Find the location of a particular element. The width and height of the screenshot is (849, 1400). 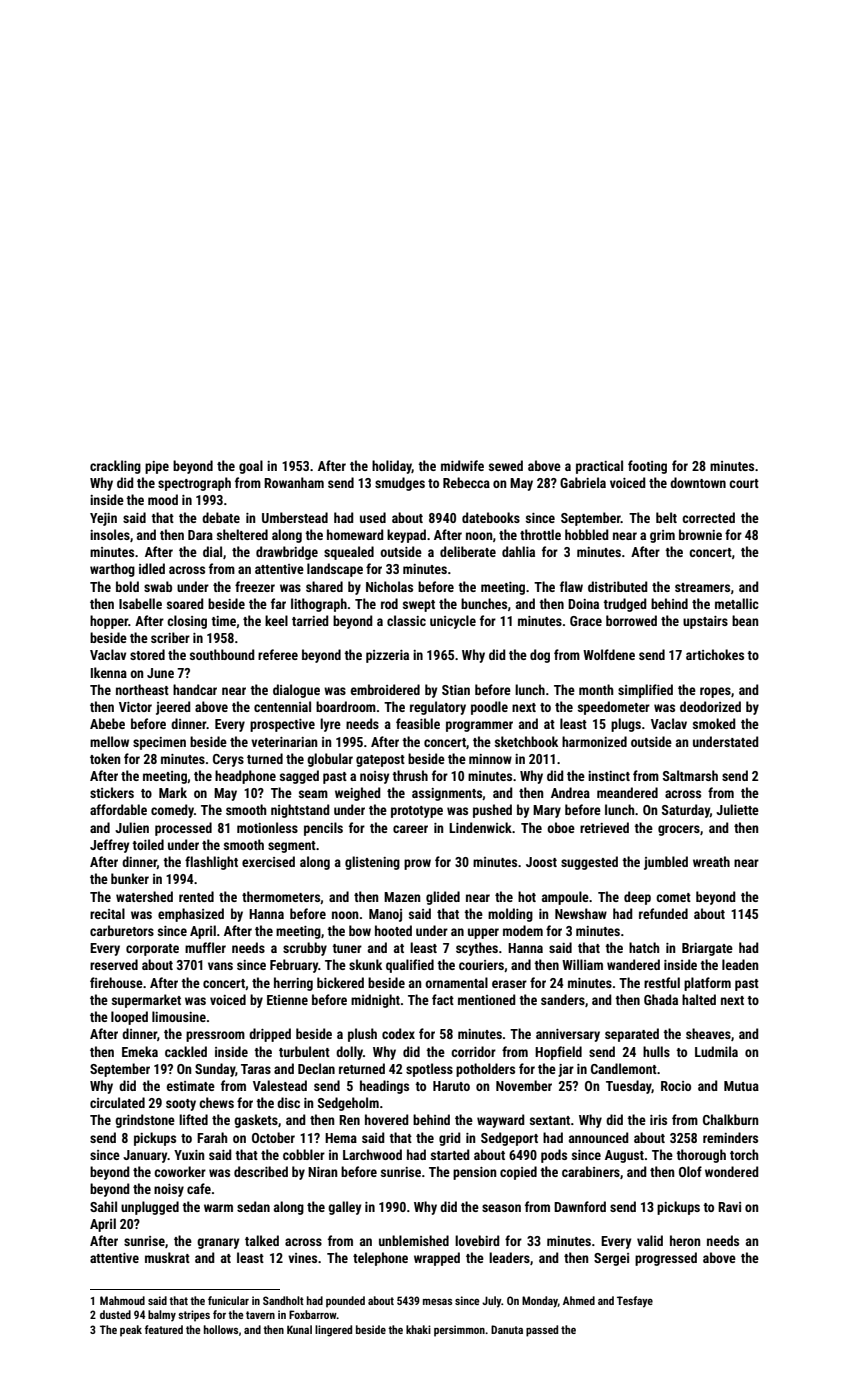

holiday is located at coordinates (392, 467).
